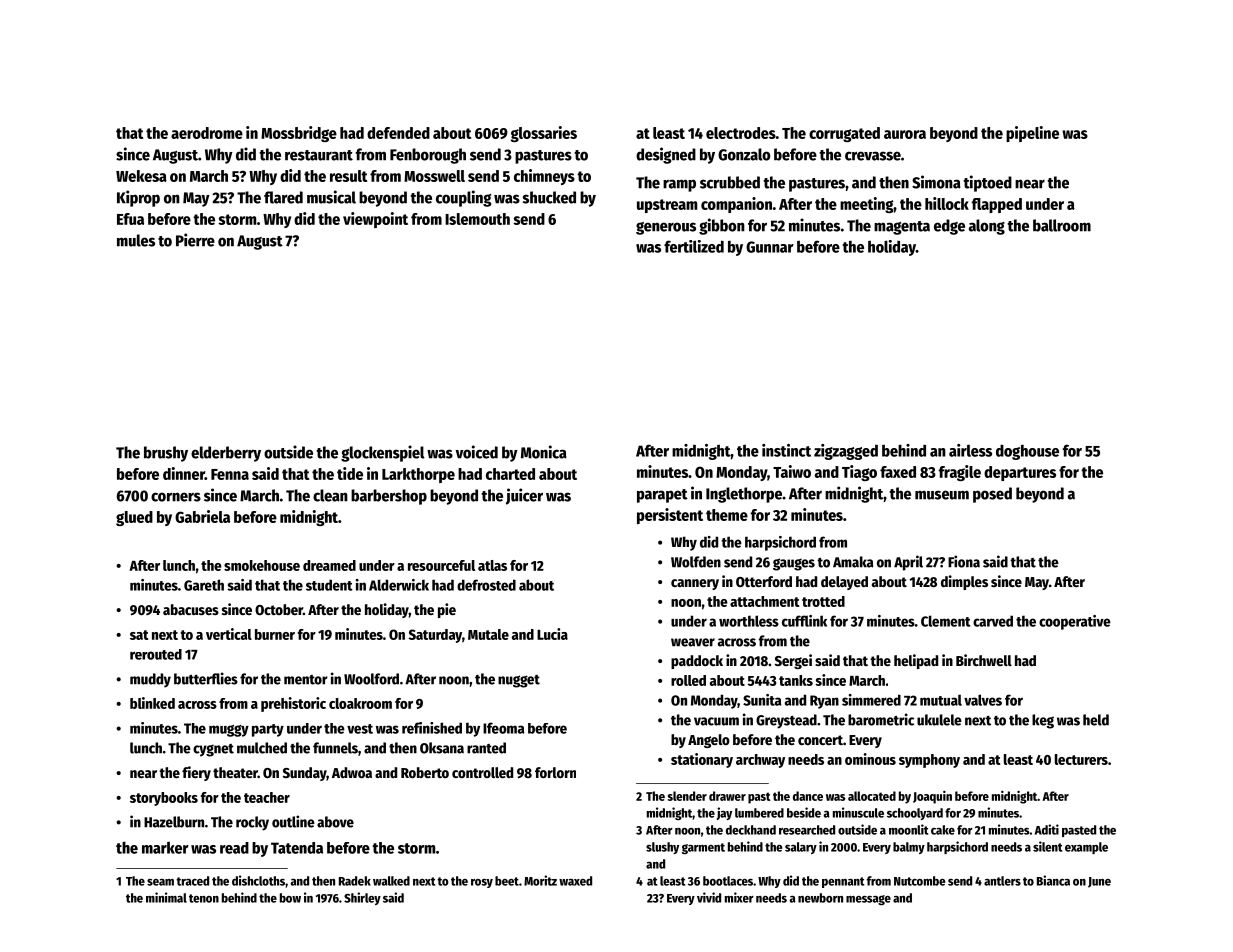 Image resolution: width=1233 pixels, height=952 pixels. I want to click on pipeline, so click(1032, 134).
